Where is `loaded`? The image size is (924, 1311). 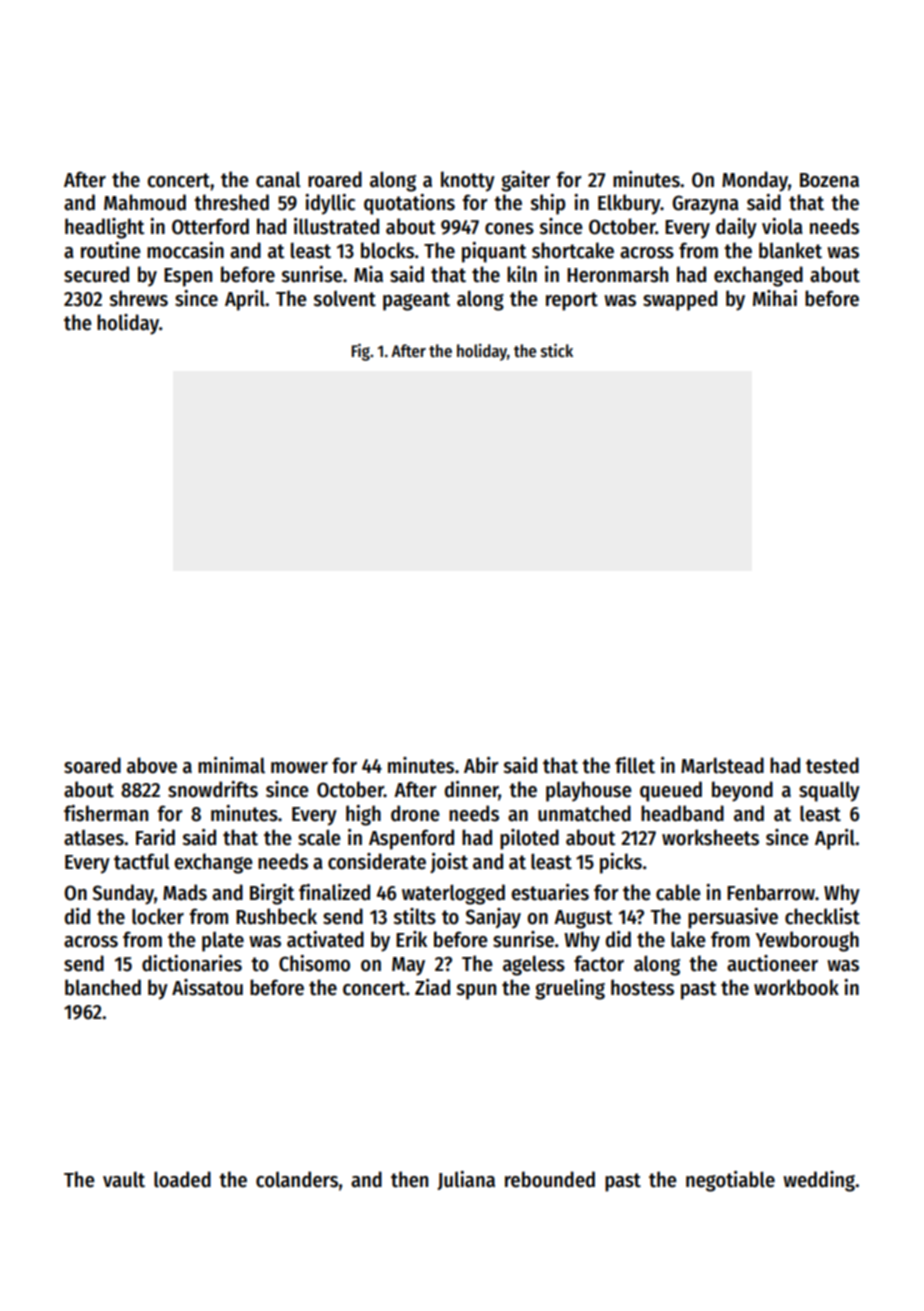 loaded is located at coordinates (182, 1179).
